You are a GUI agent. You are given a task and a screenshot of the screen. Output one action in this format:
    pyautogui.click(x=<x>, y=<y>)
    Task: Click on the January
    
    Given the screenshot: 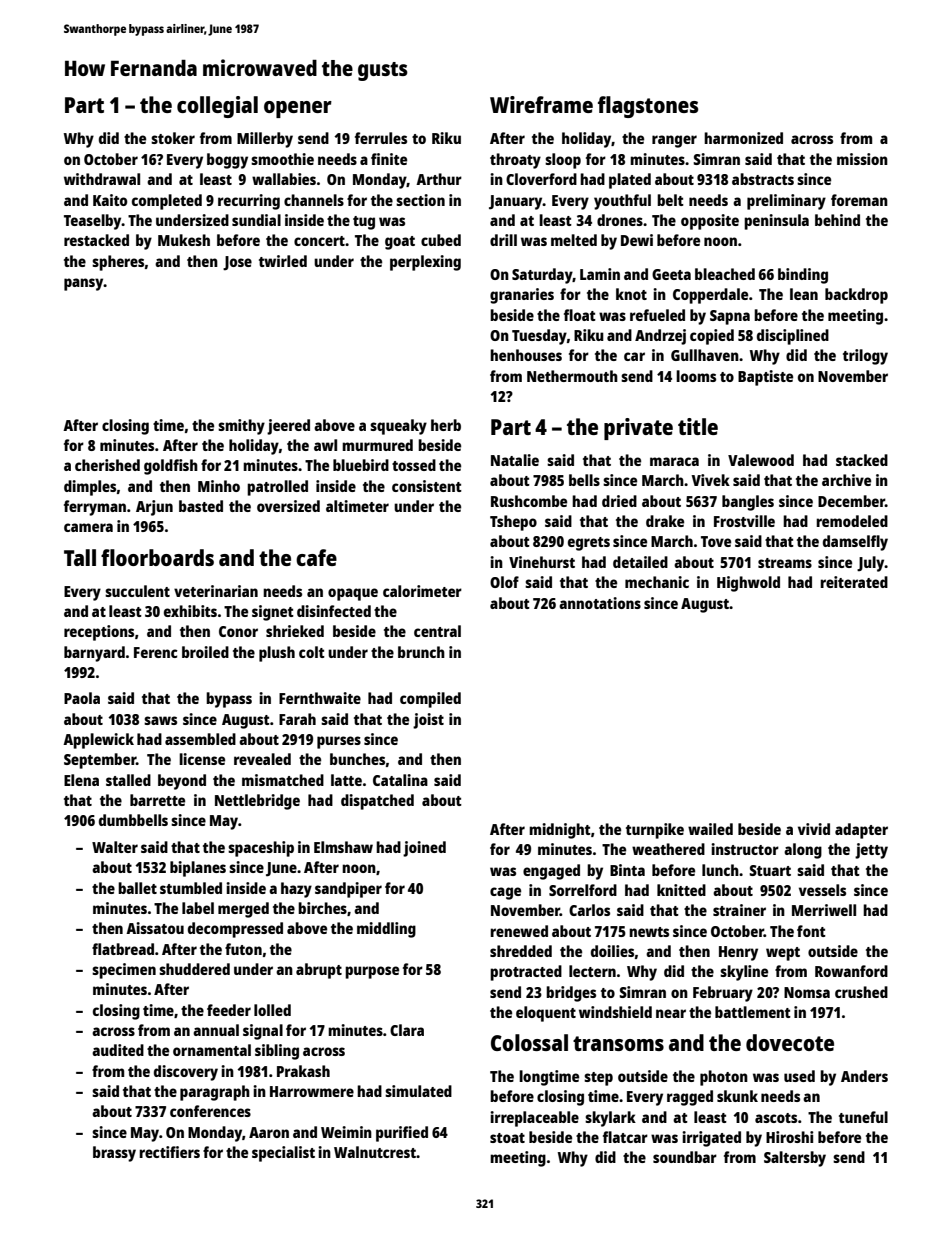 What is the action you would take?
    pyautogui.click(x=516, y=202)
